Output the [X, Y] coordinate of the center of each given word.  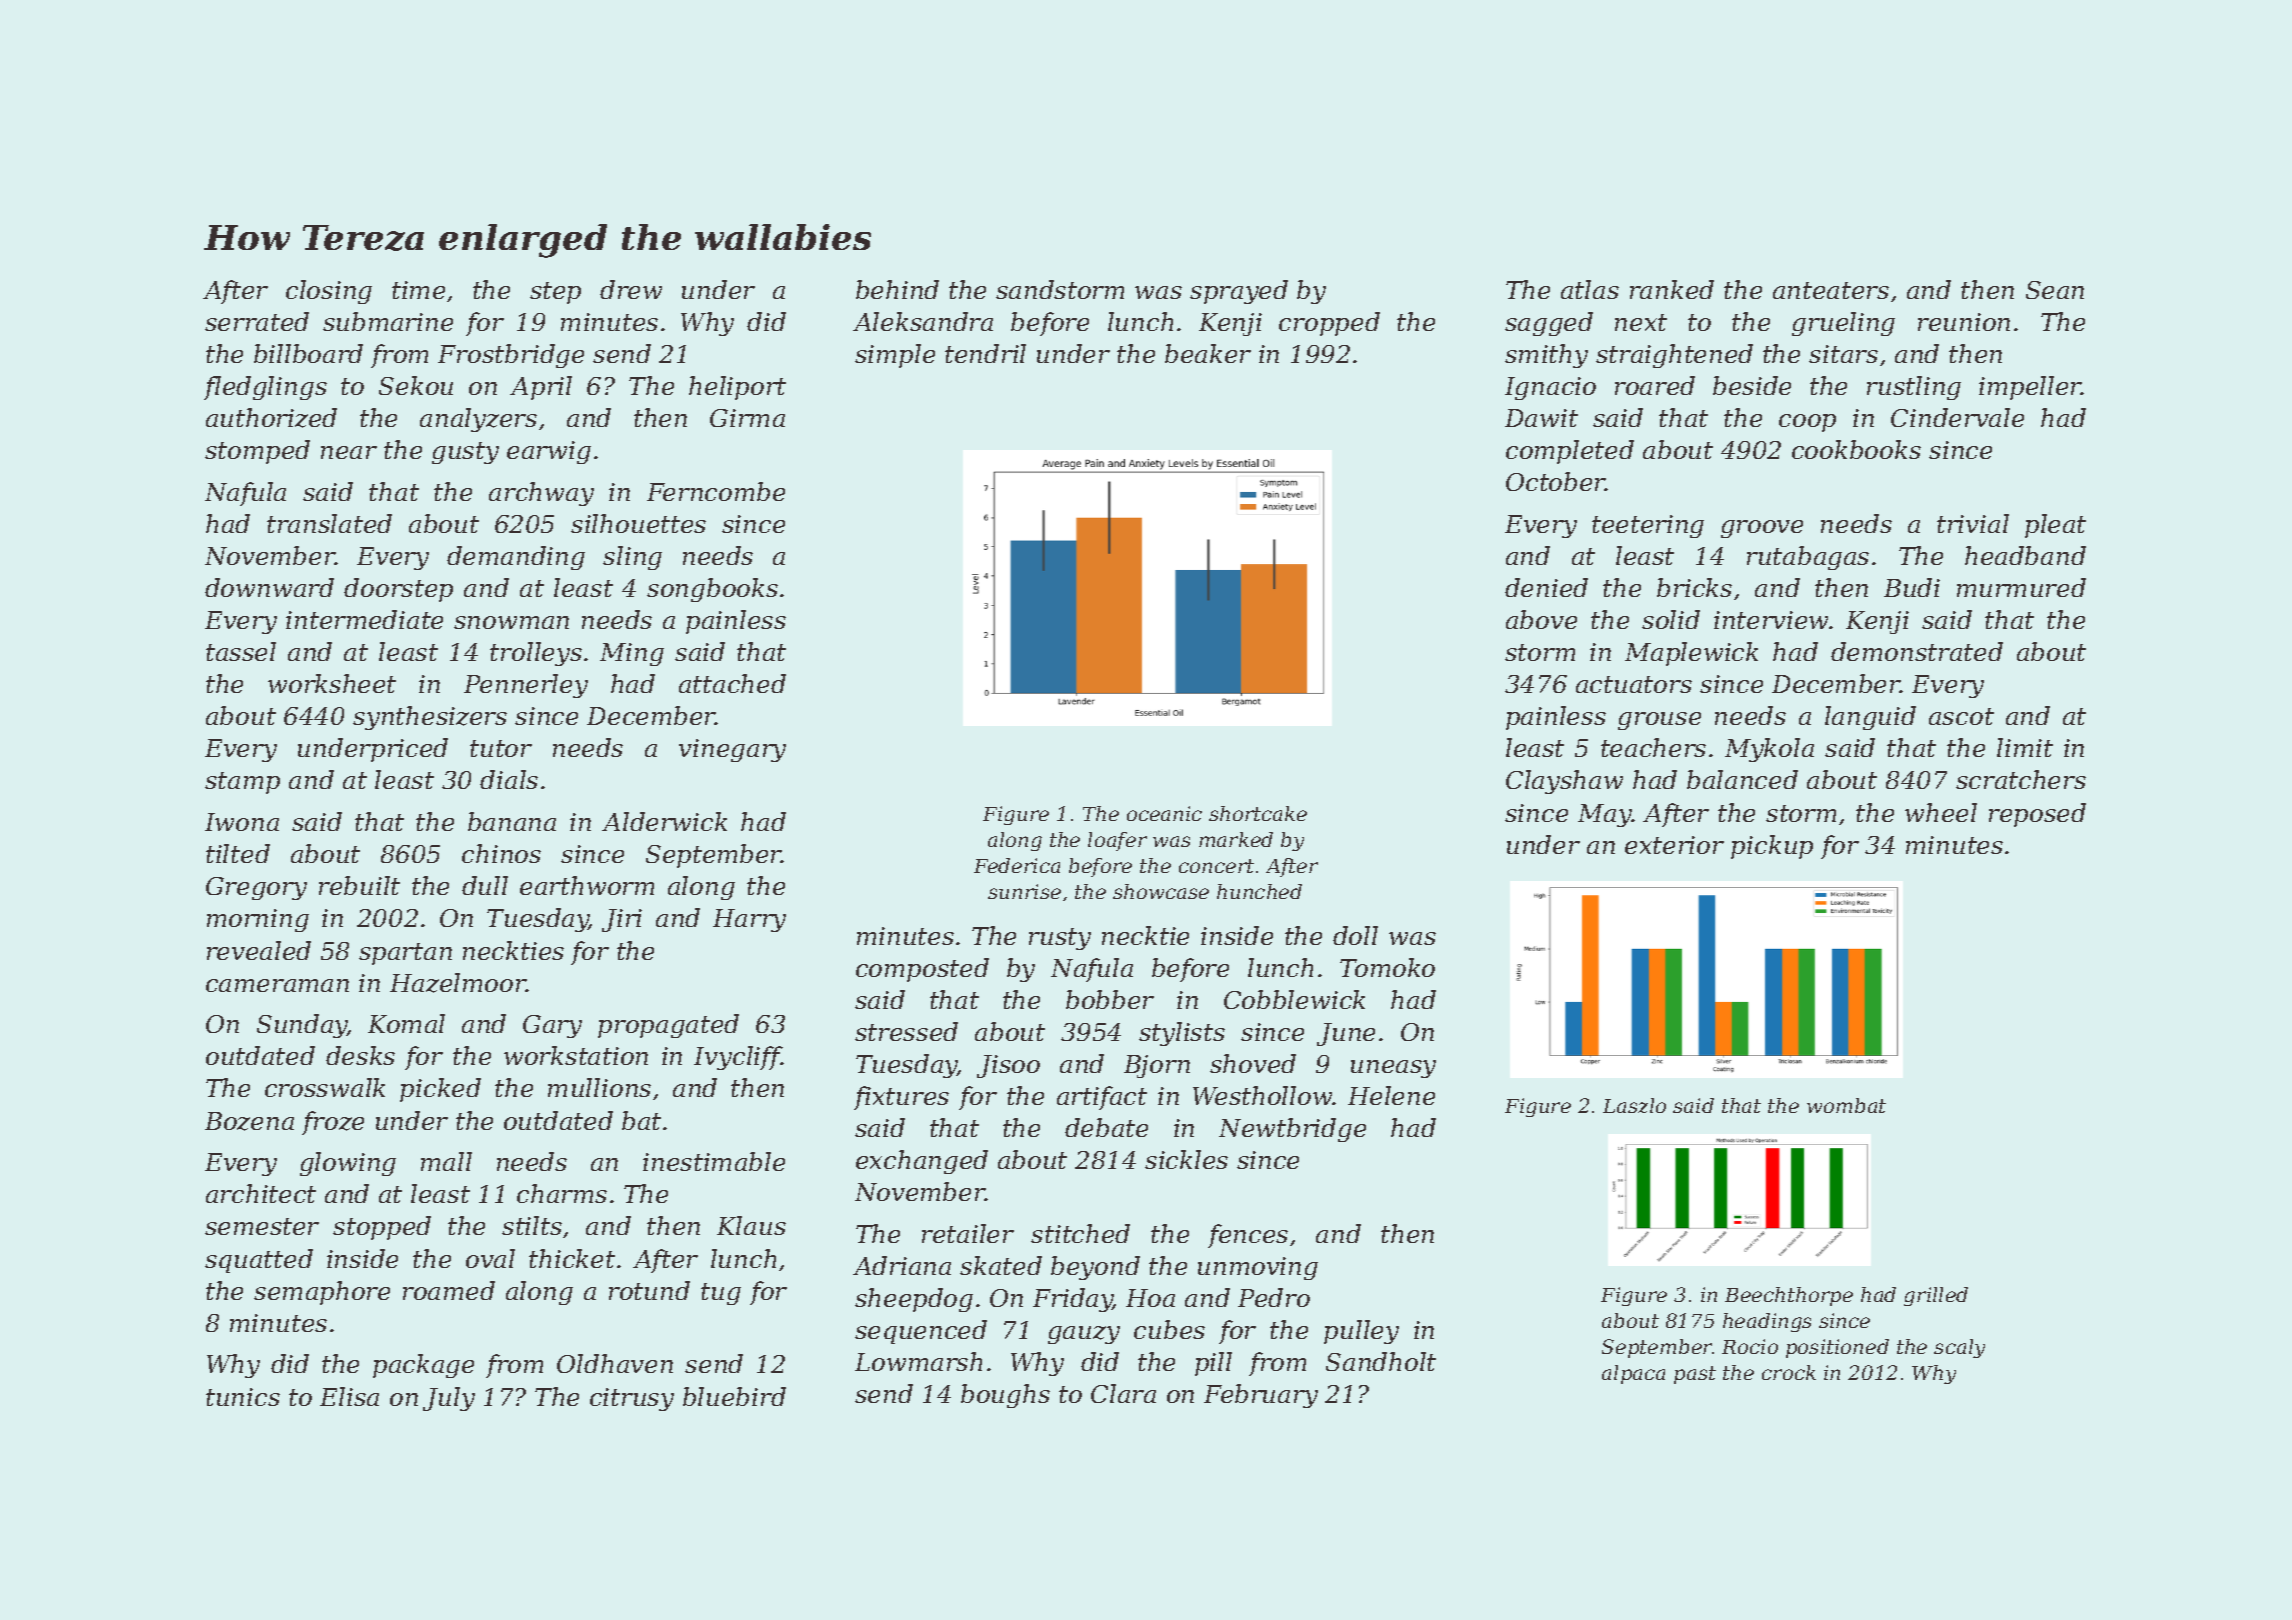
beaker [1208, 353]
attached [732, 683]
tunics [243, 1397]
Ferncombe [716, 491]
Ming [632, 654]
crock [1789, 1372]
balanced [1742, 779]
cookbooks [1856, 449]
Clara [1123, 1393]
